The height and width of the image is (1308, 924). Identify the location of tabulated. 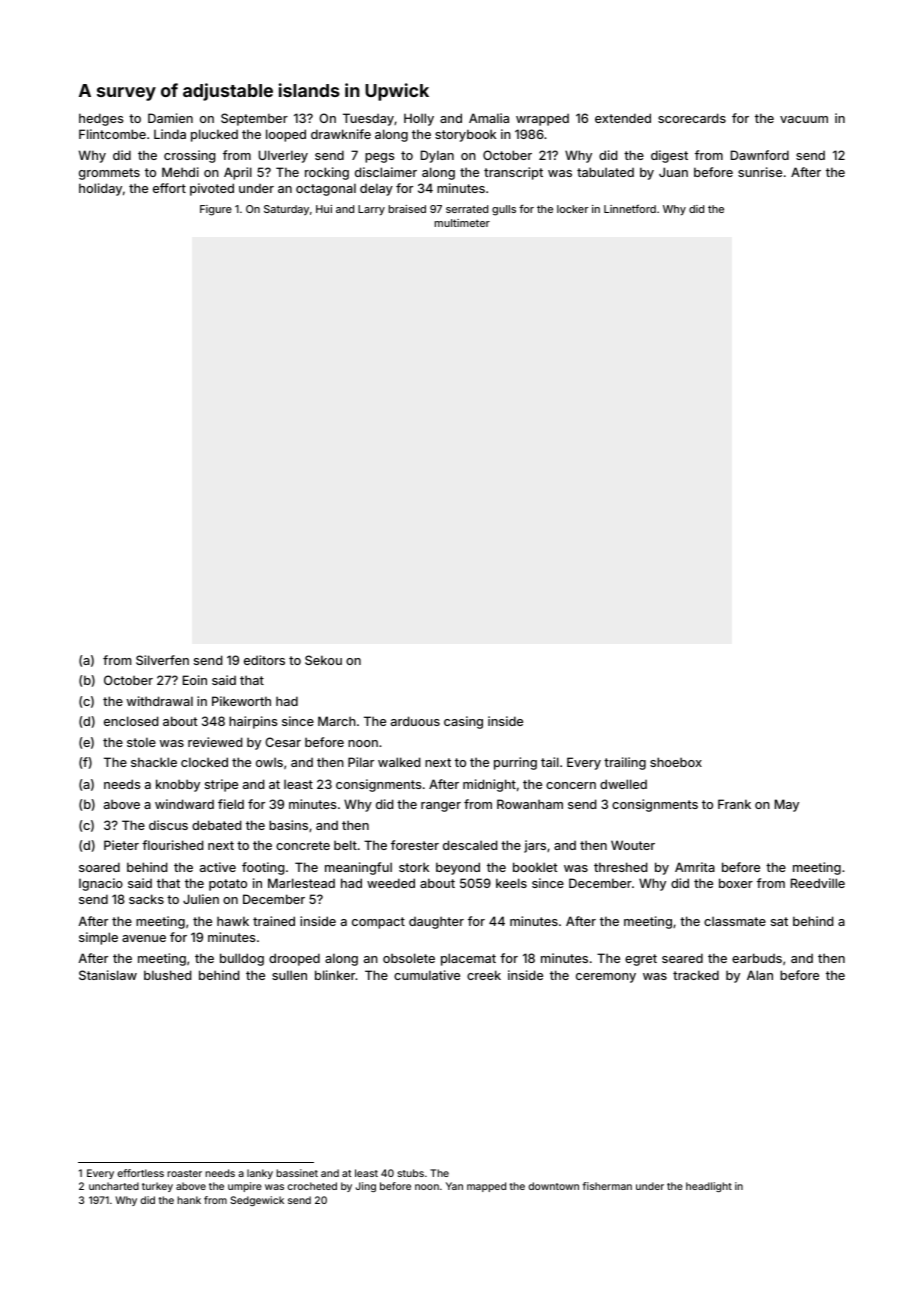
(605, 172).
